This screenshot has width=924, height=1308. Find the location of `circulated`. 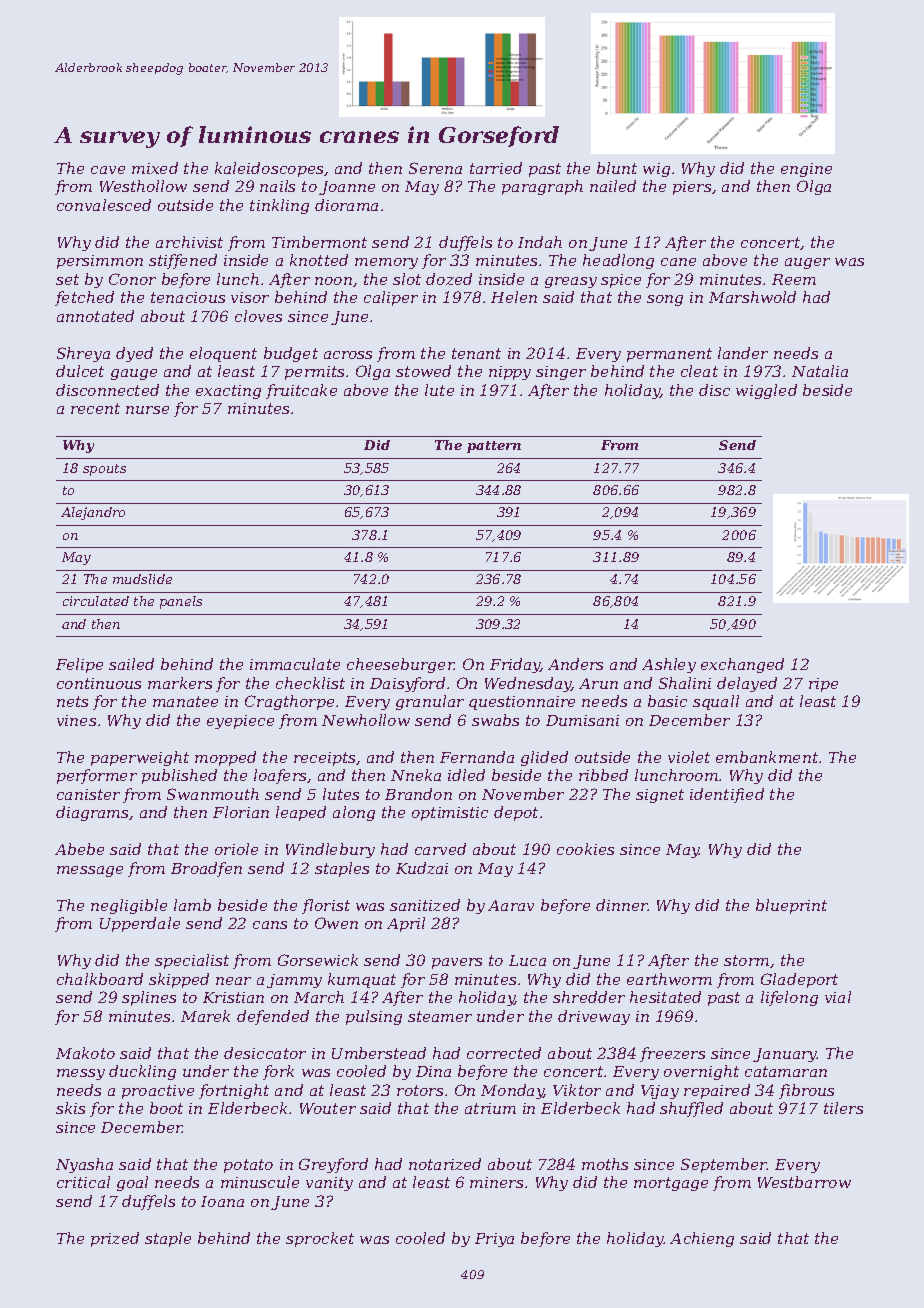

circulated is located at coordinates (96, 601).
